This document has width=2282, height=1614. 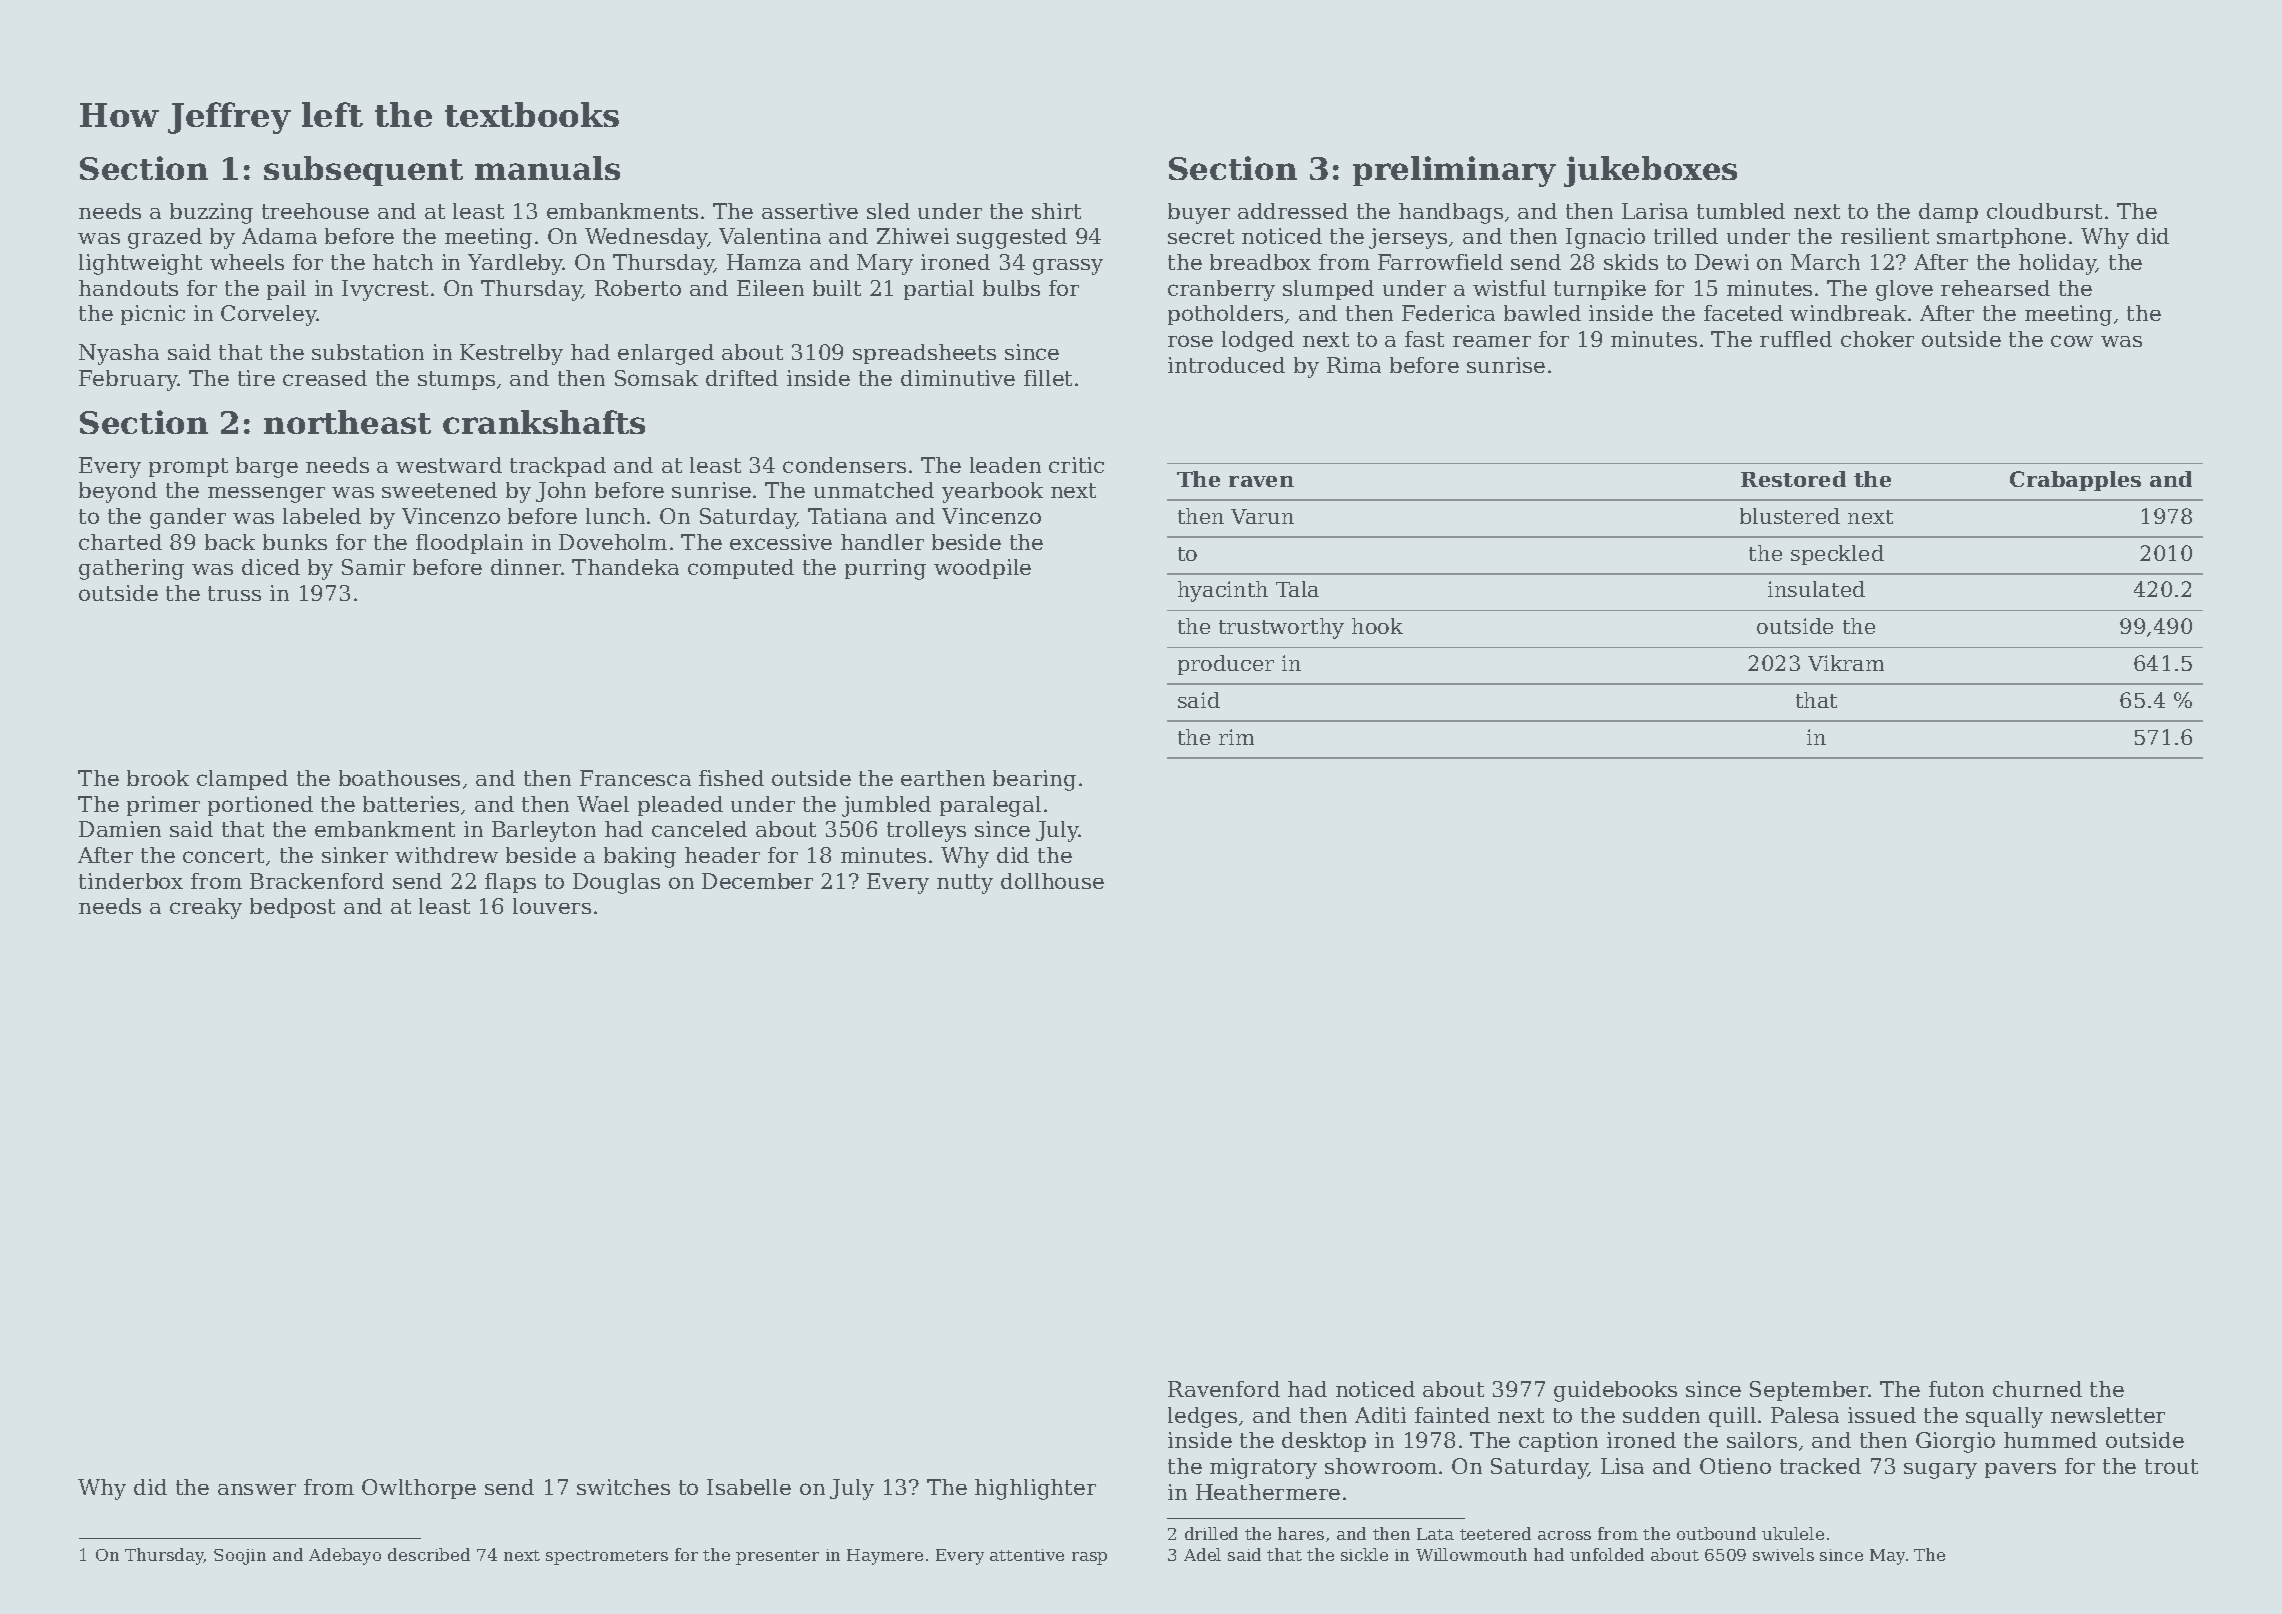 I want to click on futon, so click(x=1956, y=1389).
